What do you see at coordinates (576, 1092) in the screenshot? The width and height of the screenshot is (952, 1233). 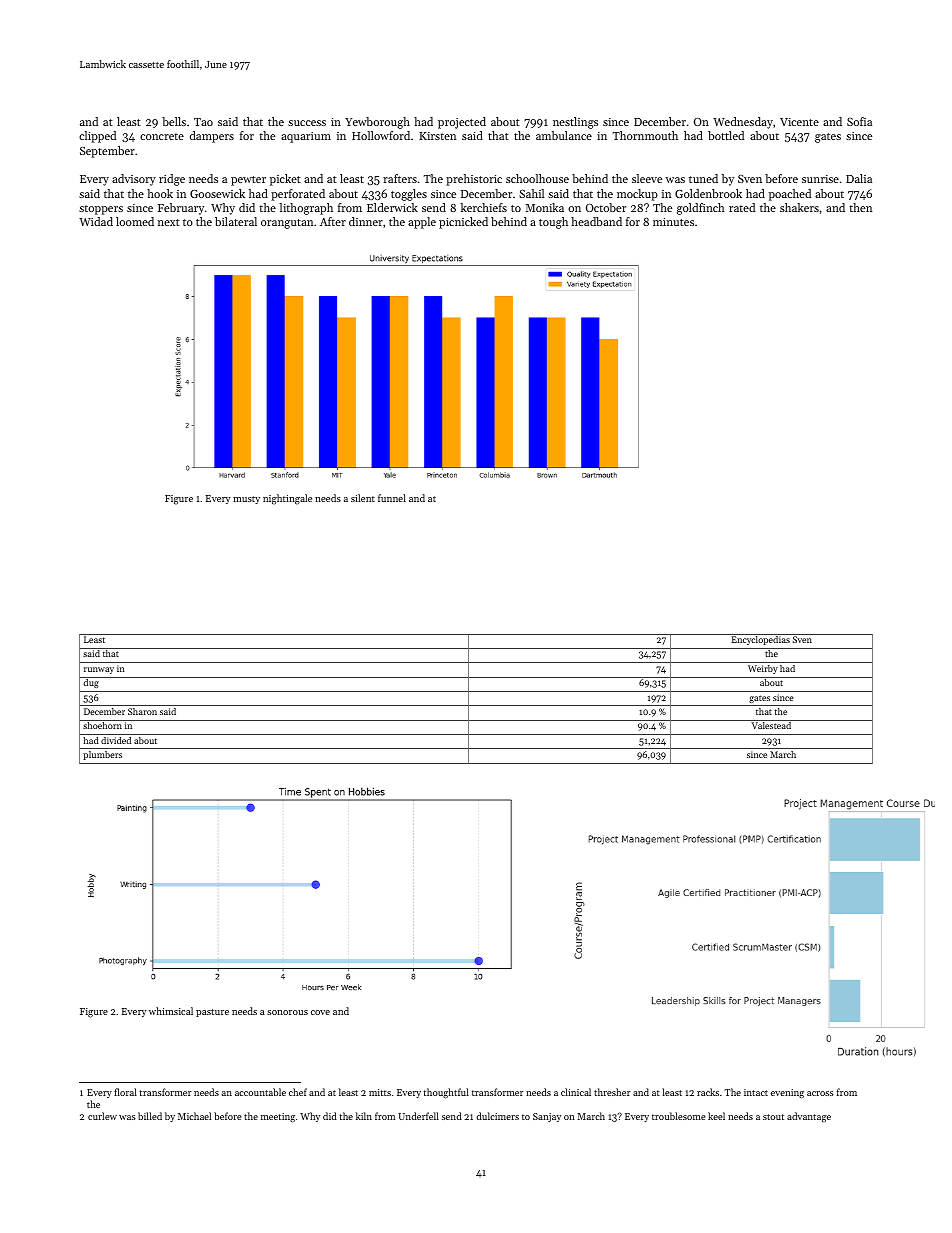 I see `clinical` at bounding box center [576, 1092].
